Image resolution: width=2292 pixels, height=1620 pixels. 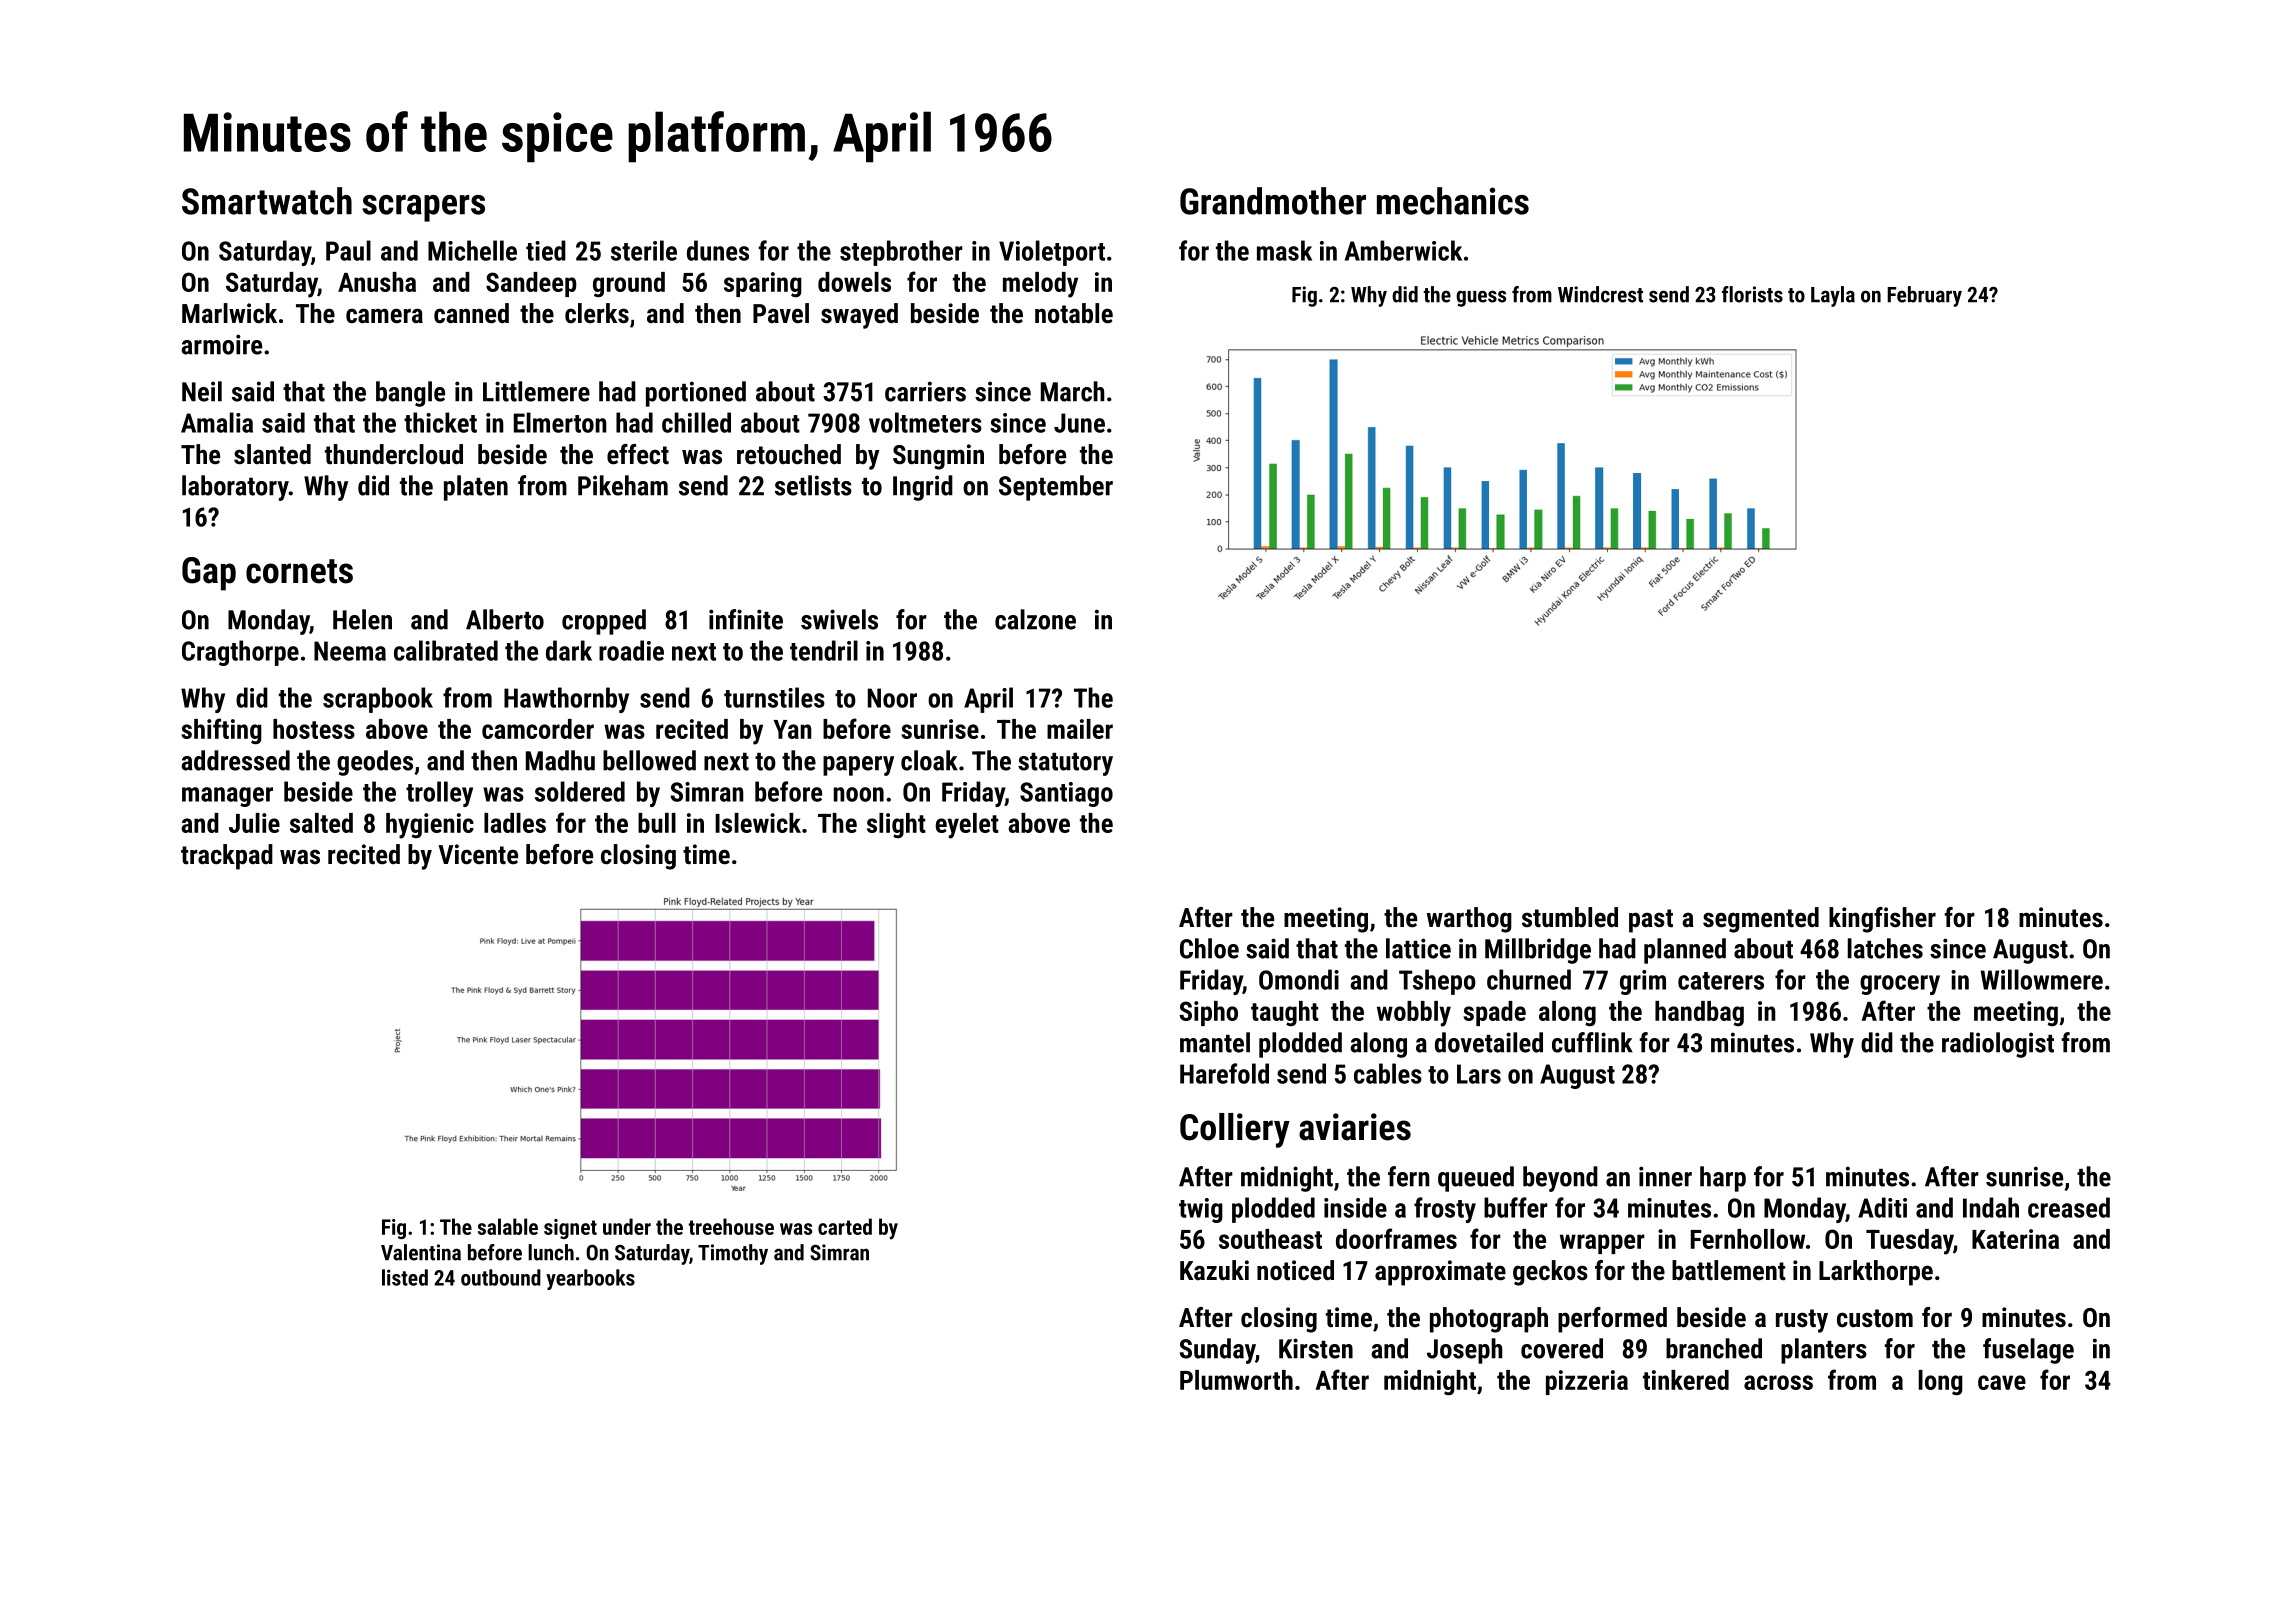 What do you see at coordinates (423, 208) in the image?
I see `scrapers` at bounding box center [423, 208].
